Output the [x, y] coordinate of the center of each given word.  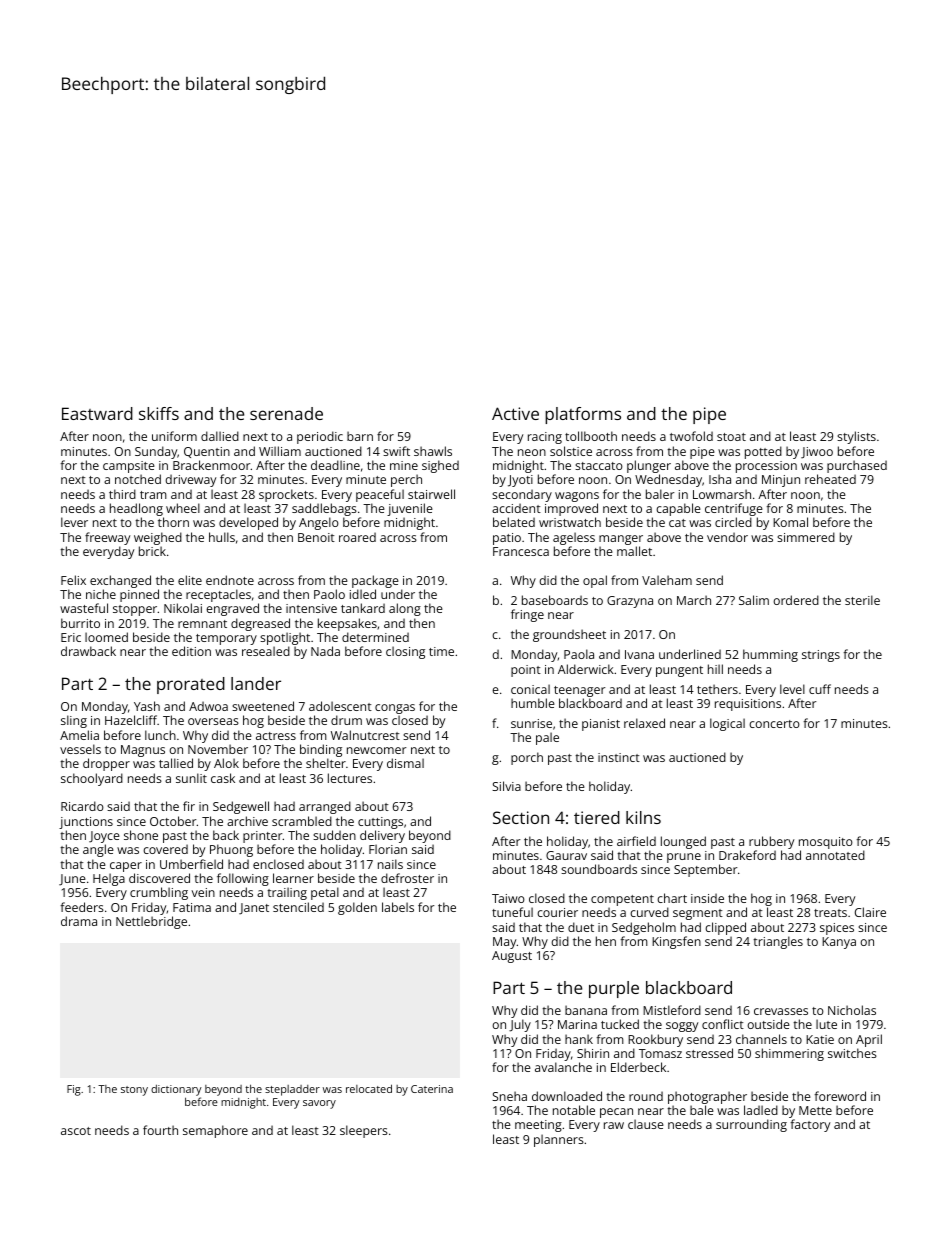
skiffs [159, 413]
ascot [76, 1131]
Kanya [839, 943]
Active [515, 413]
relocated [369, 1088]
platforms [583, 415]
